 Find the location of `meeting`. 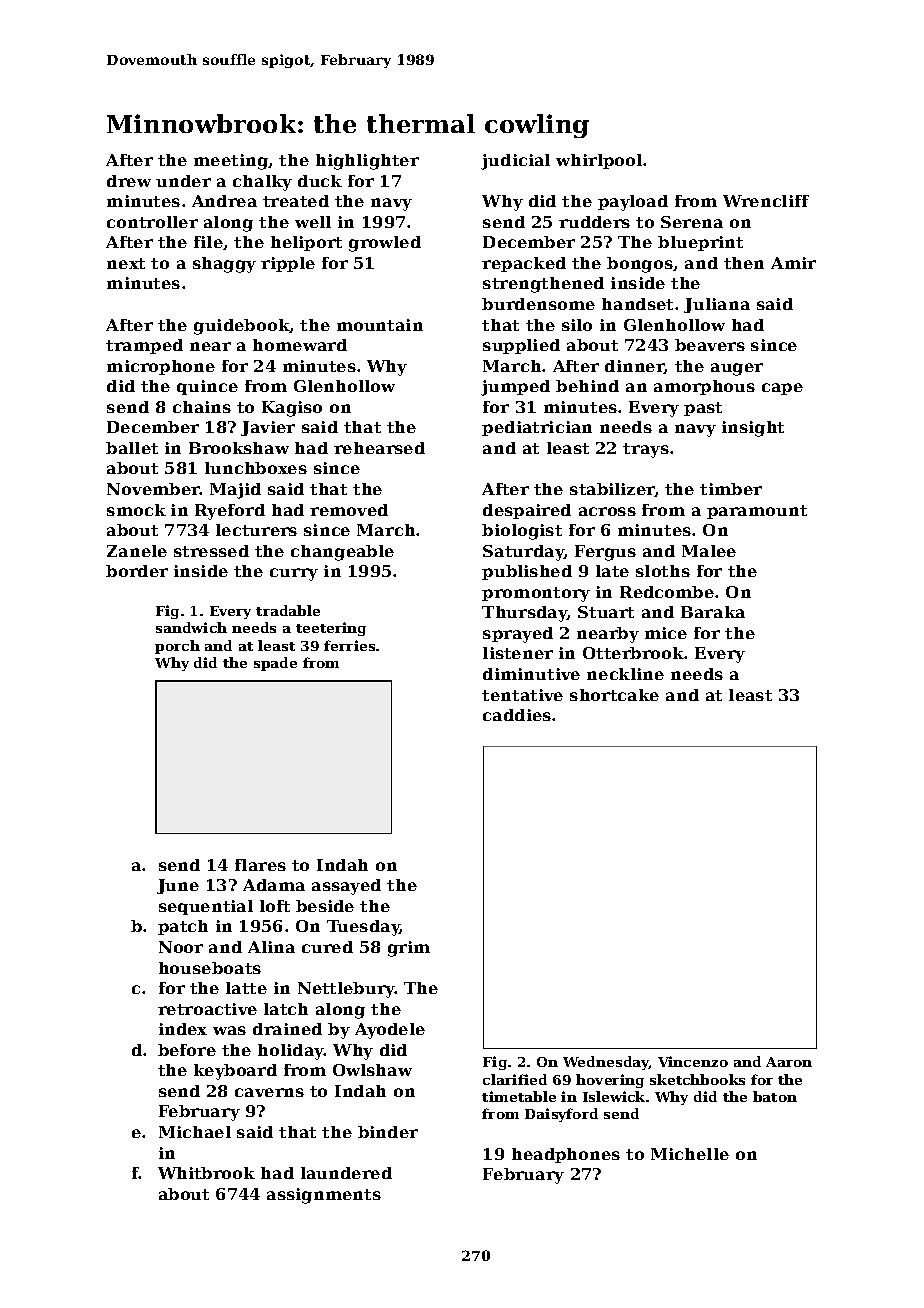

meeting is located at coordinates (231, 162).
